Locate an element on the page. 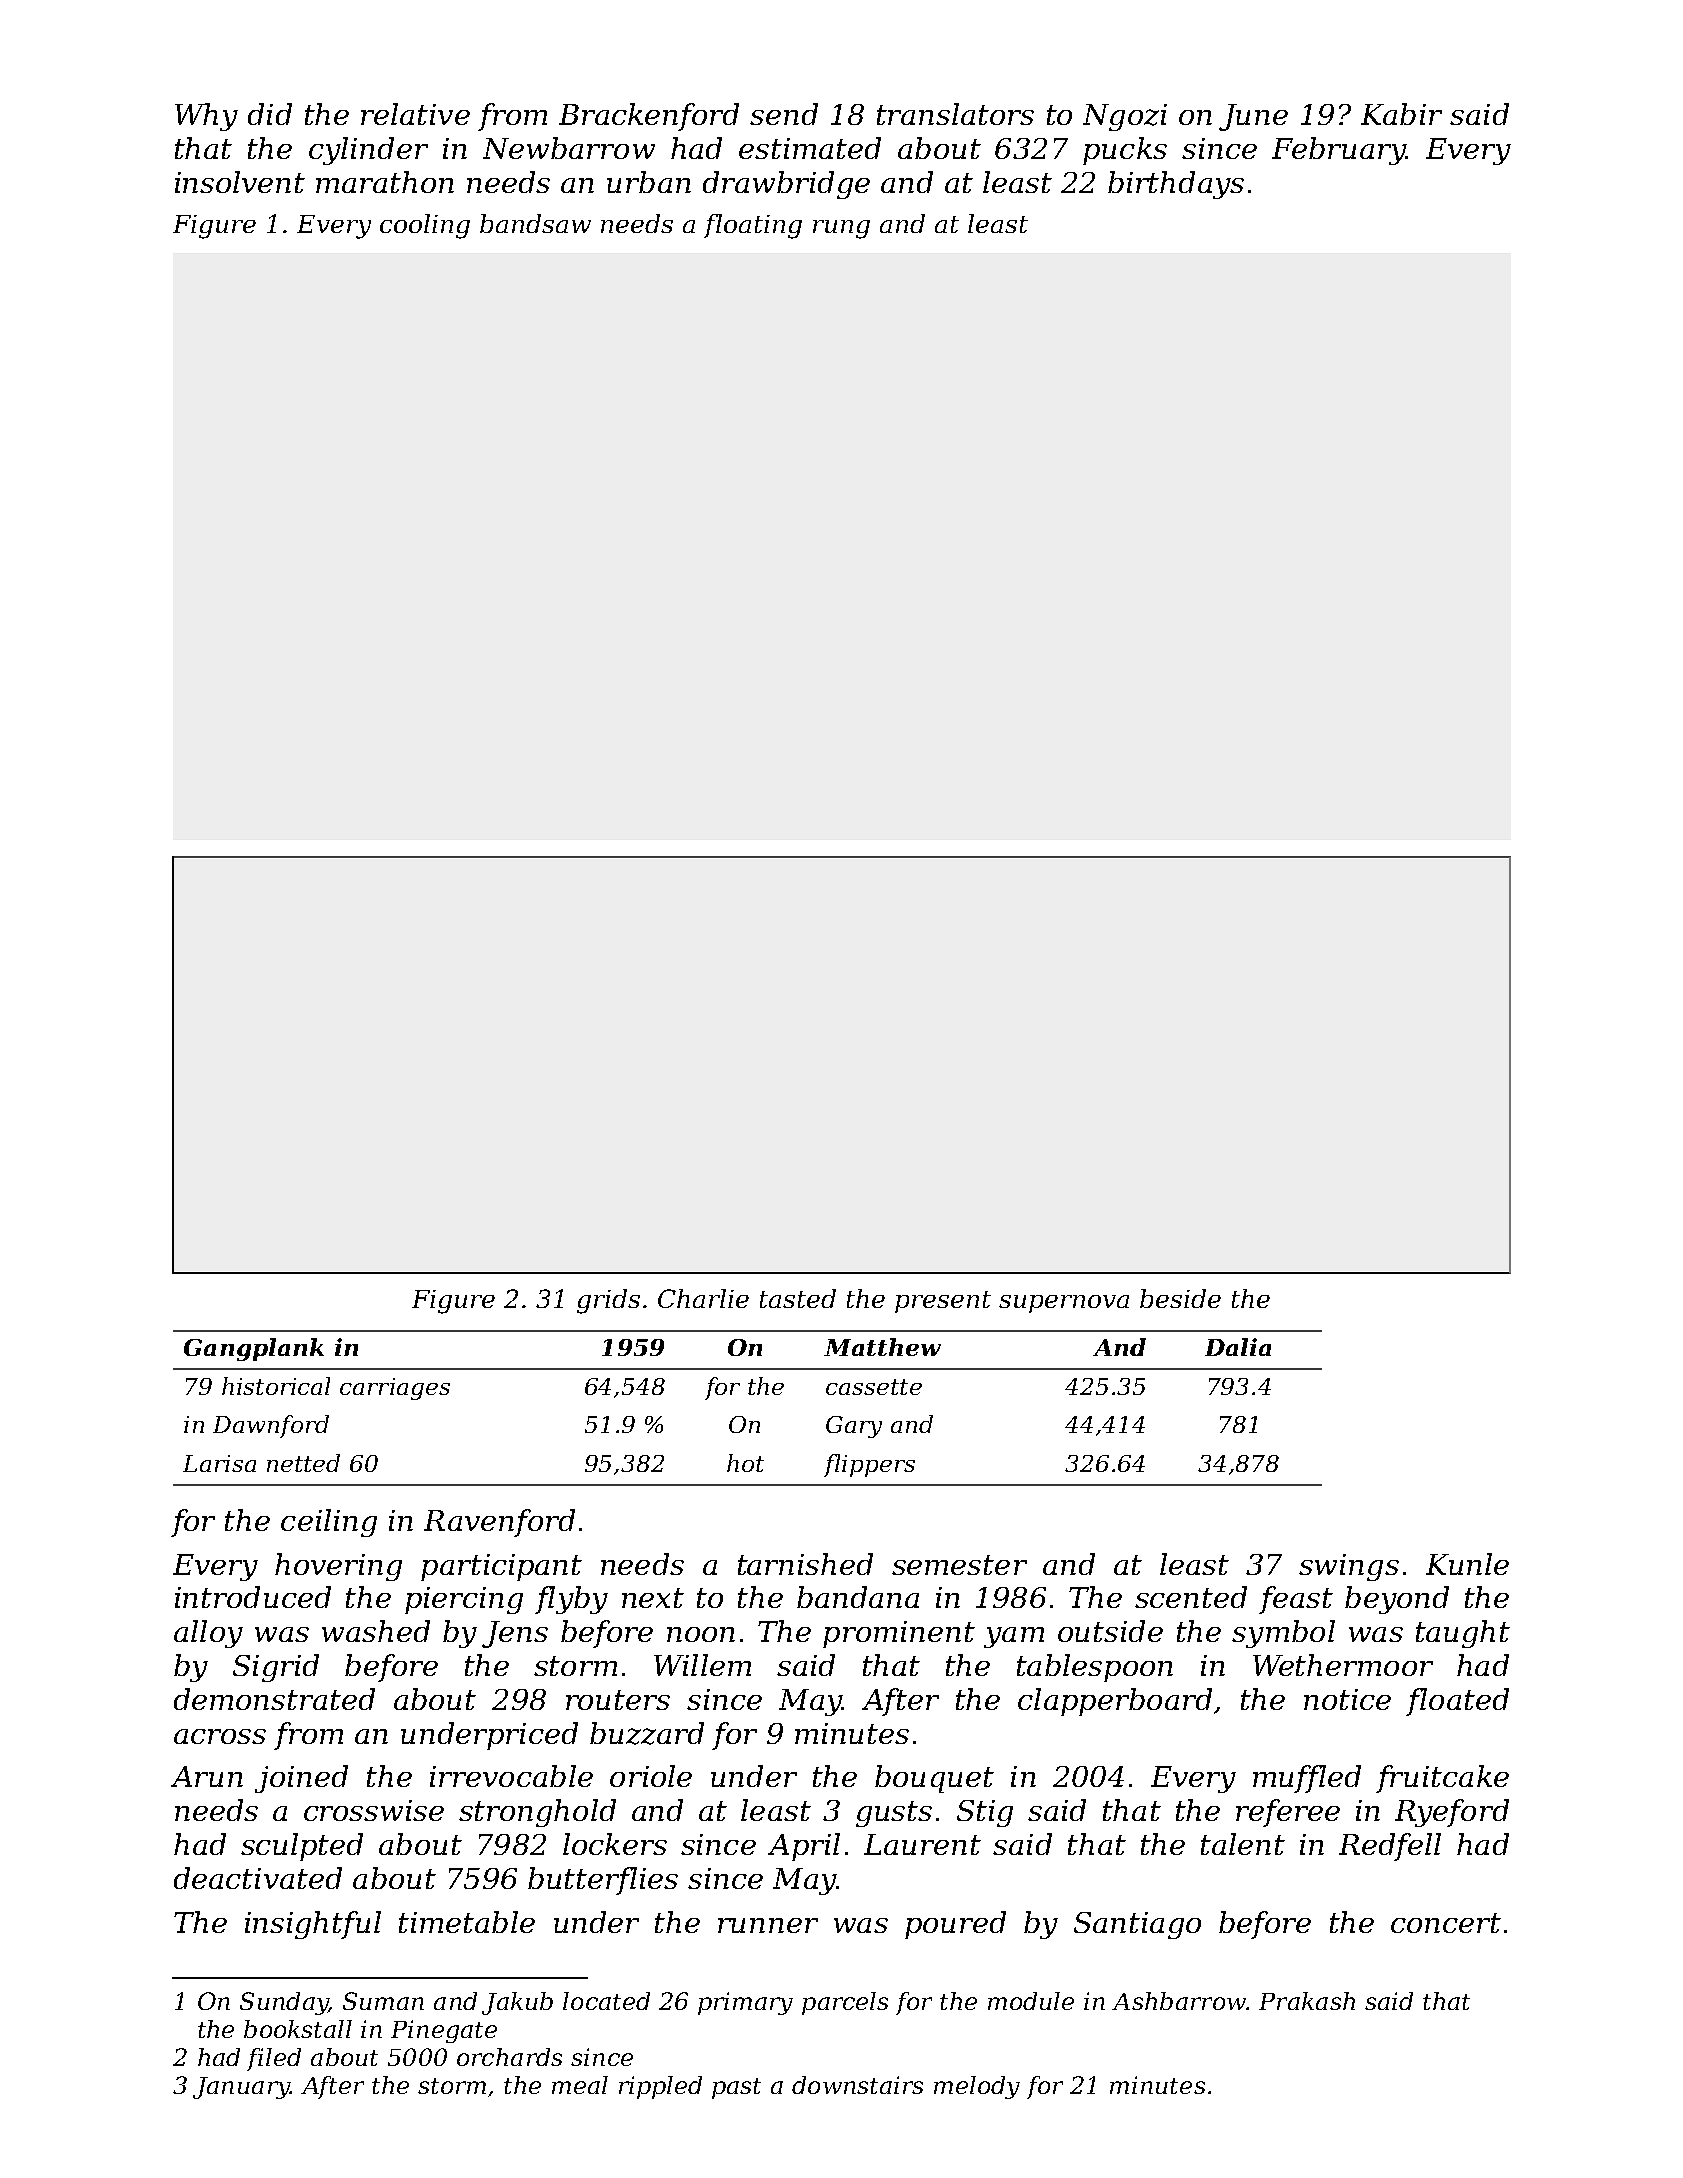 This image has width=1683, height=2178. beside is located at coordinates (1180, 1298).
